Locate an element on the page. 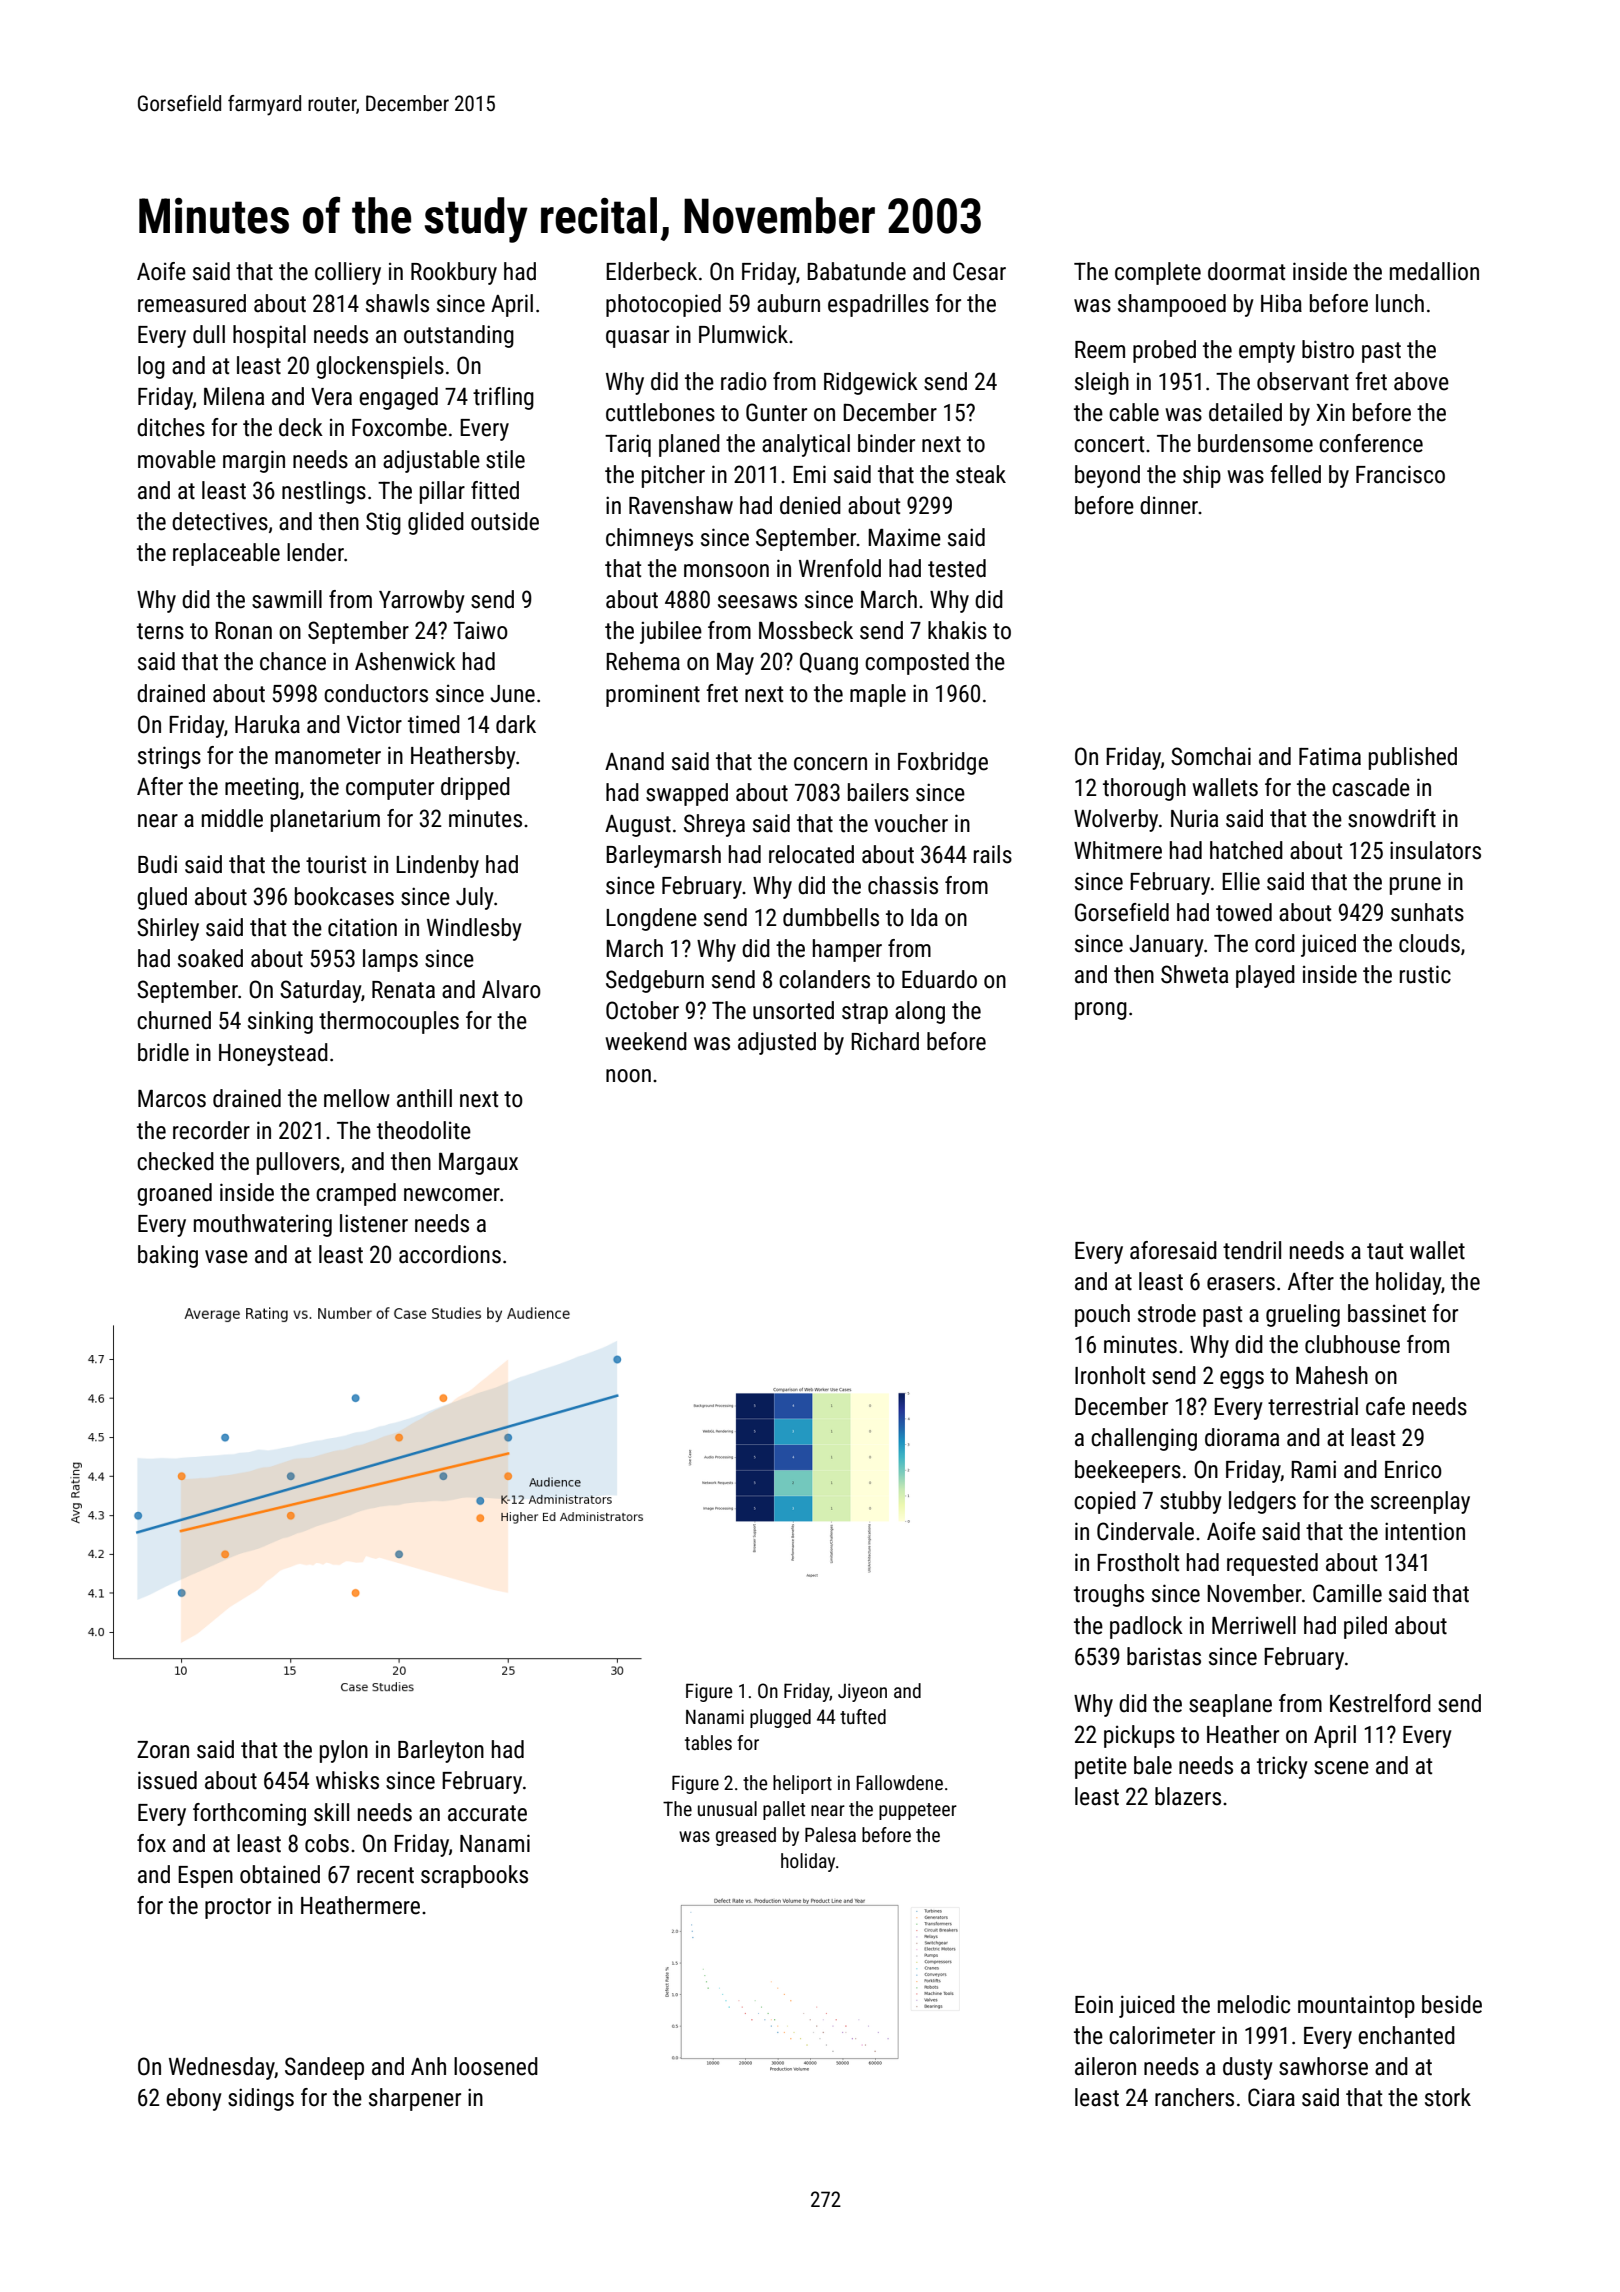  baking is located at coordinates (168, 1256).
